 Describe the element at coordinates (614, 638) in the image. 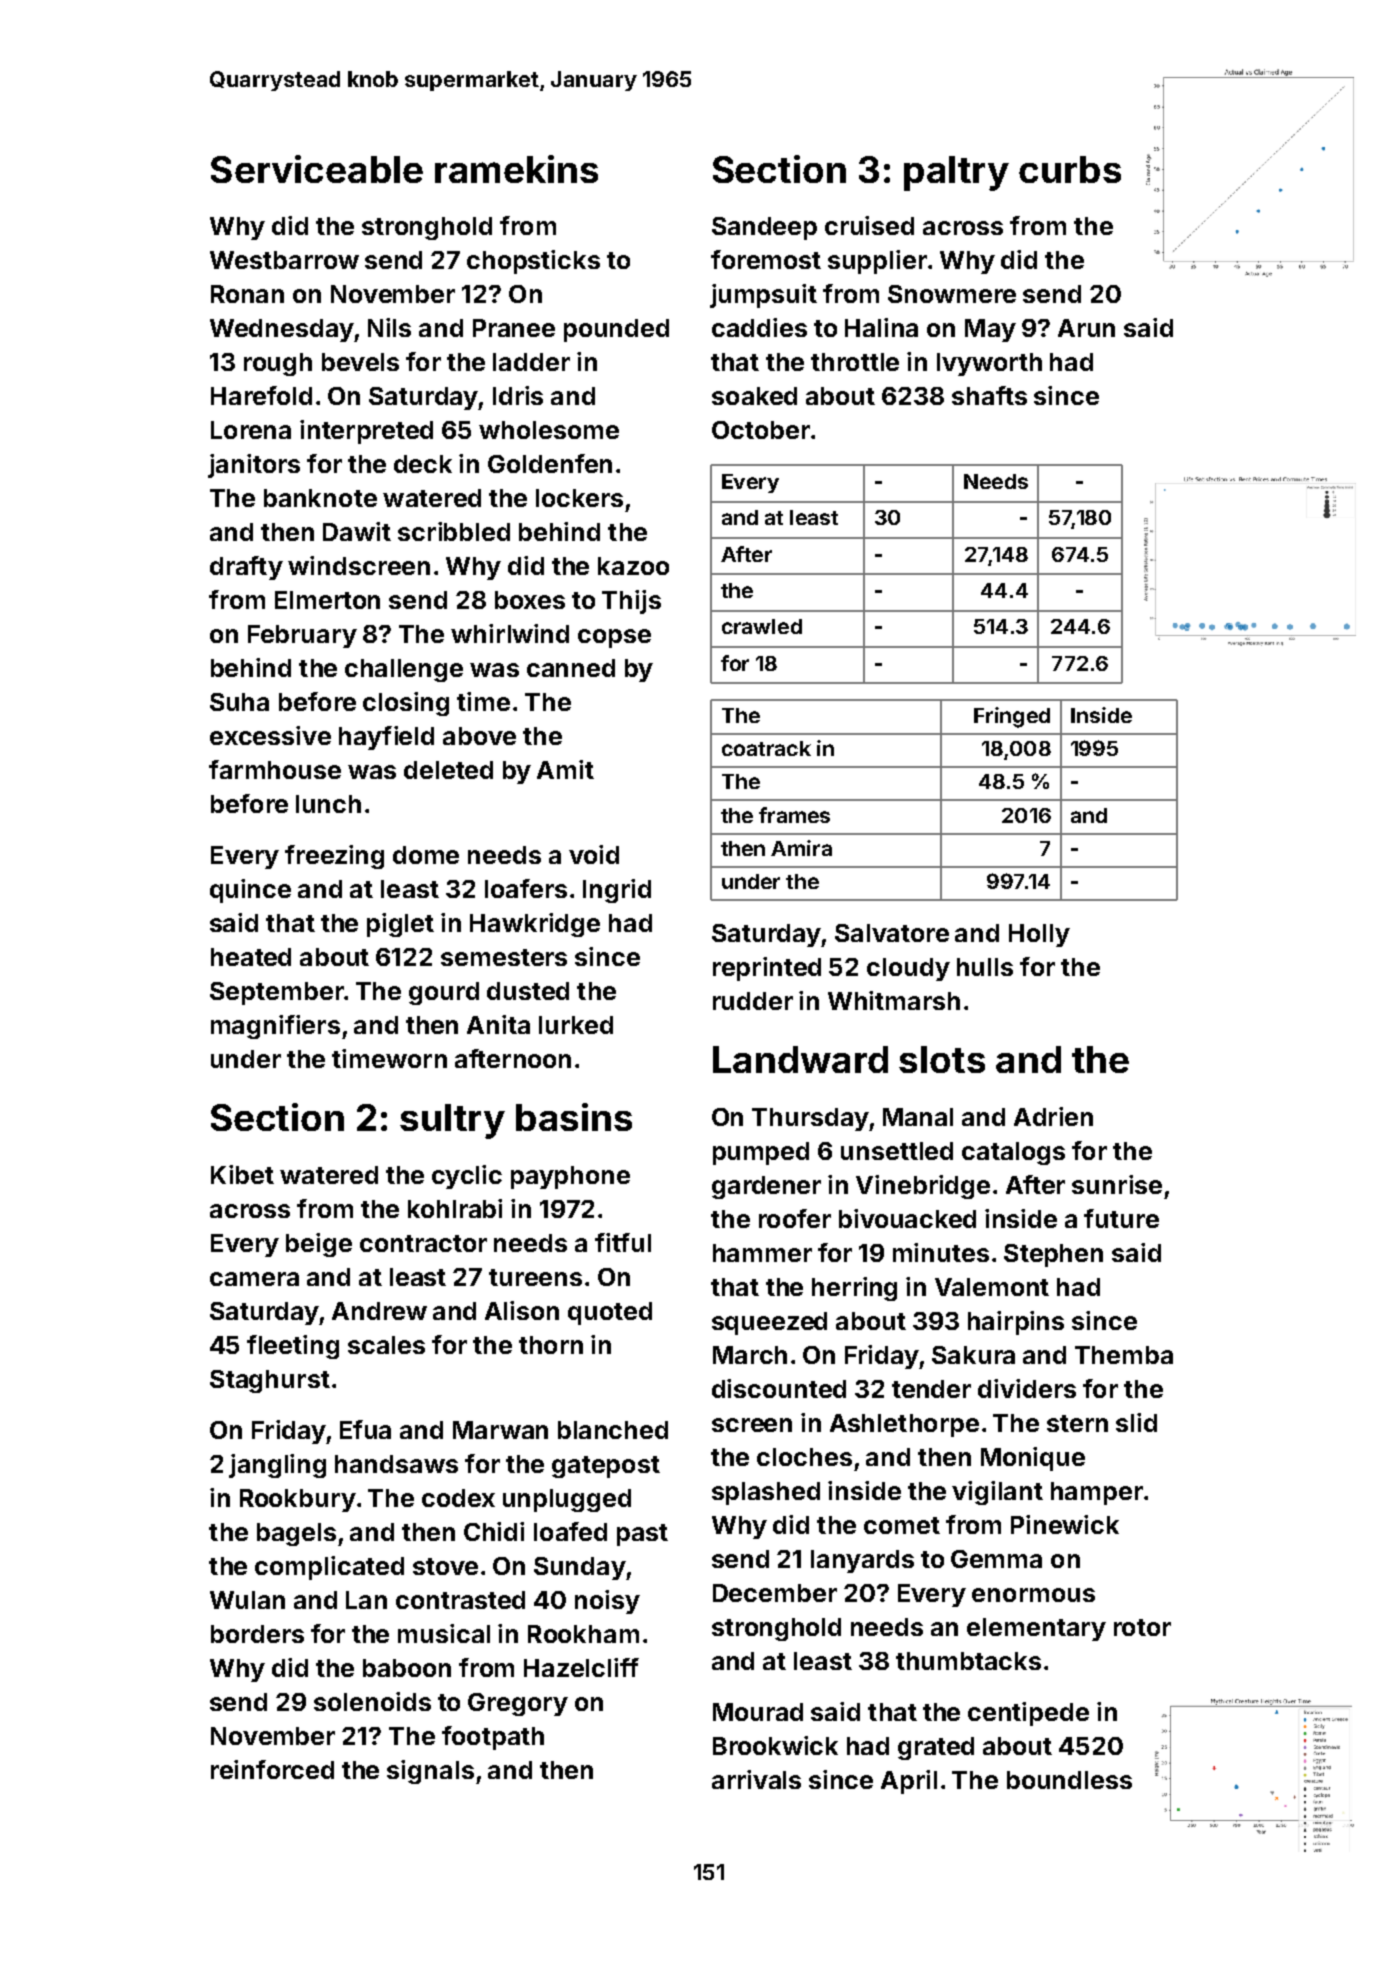

I see `copse` at that location.
